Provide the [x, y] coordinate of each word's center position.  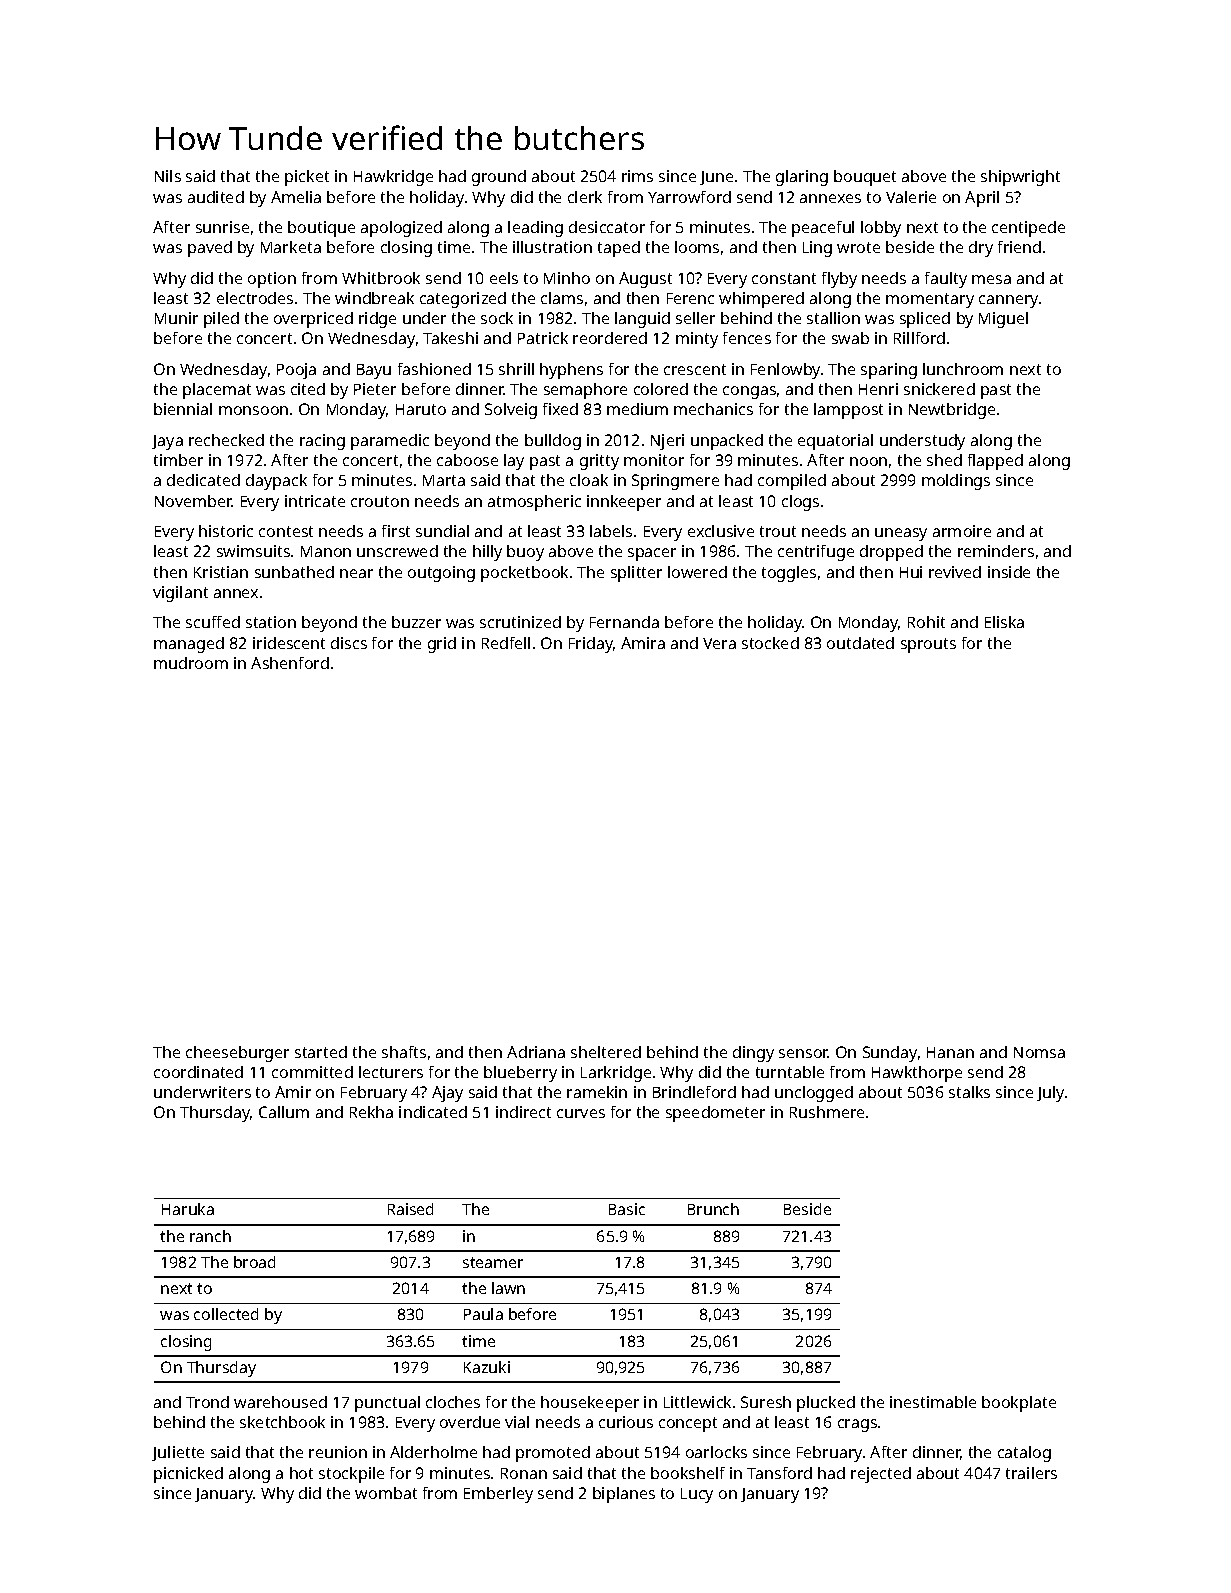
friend [1019, 247]
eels [504, 278]
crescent [695, 369]
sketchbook [282, 1422]
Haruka [188, 1209]
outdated [860, 643]
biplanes [624, 1495]
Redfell [506, 643]
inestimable [933, 1402]
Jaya [167, 442]
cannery [1008, 301]
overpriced [313, 320]
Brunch [713, 1209]
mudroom [191, 663]
